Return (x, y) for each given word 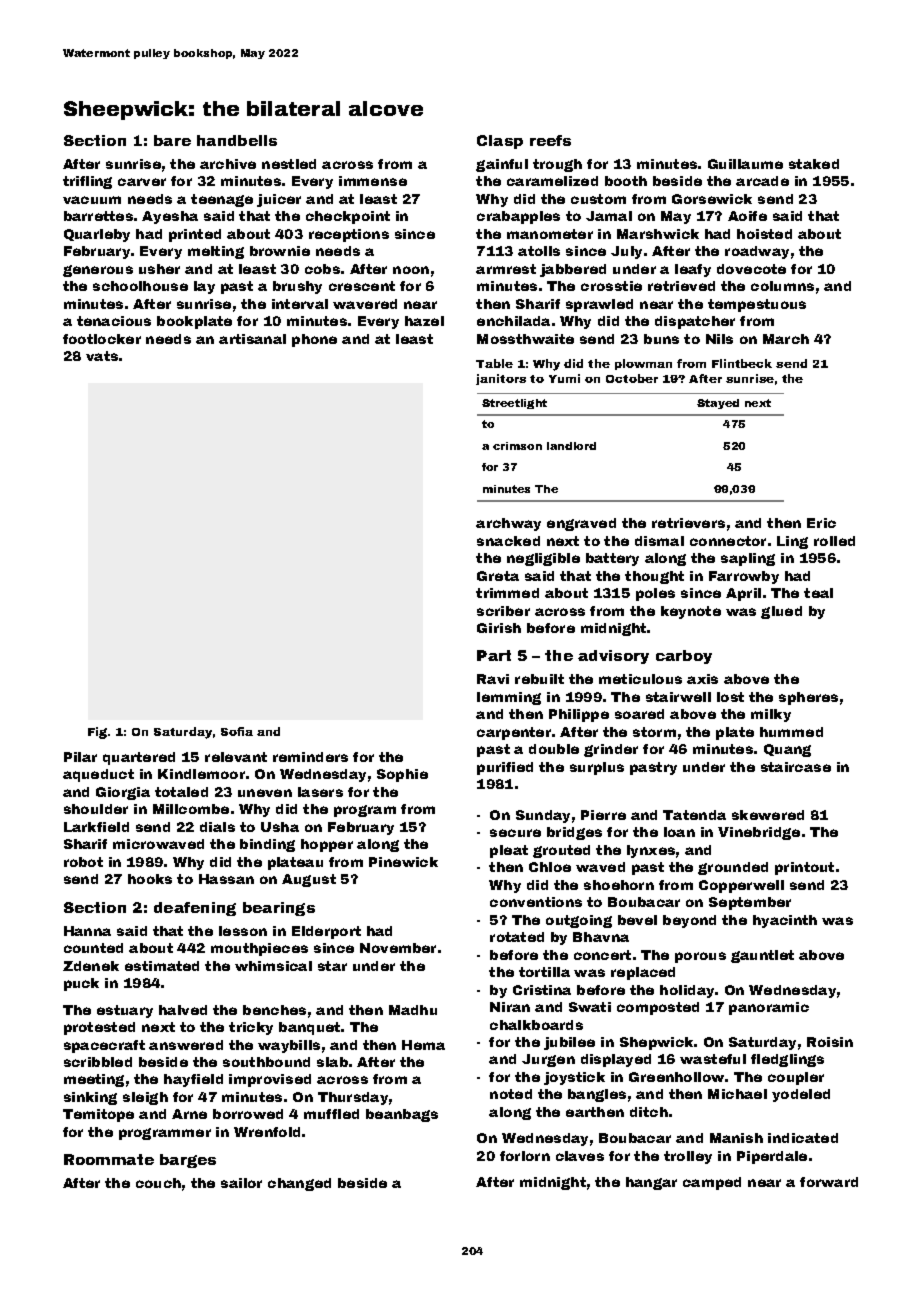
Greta (498, 576)
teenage (222, 200)
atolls (539, 251)
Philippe (579, 715)
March (786, 339)
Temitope (98, 1115)
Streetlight (514, 404)
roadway (757, 252)
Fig (97, 733)
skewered (768, 815)
